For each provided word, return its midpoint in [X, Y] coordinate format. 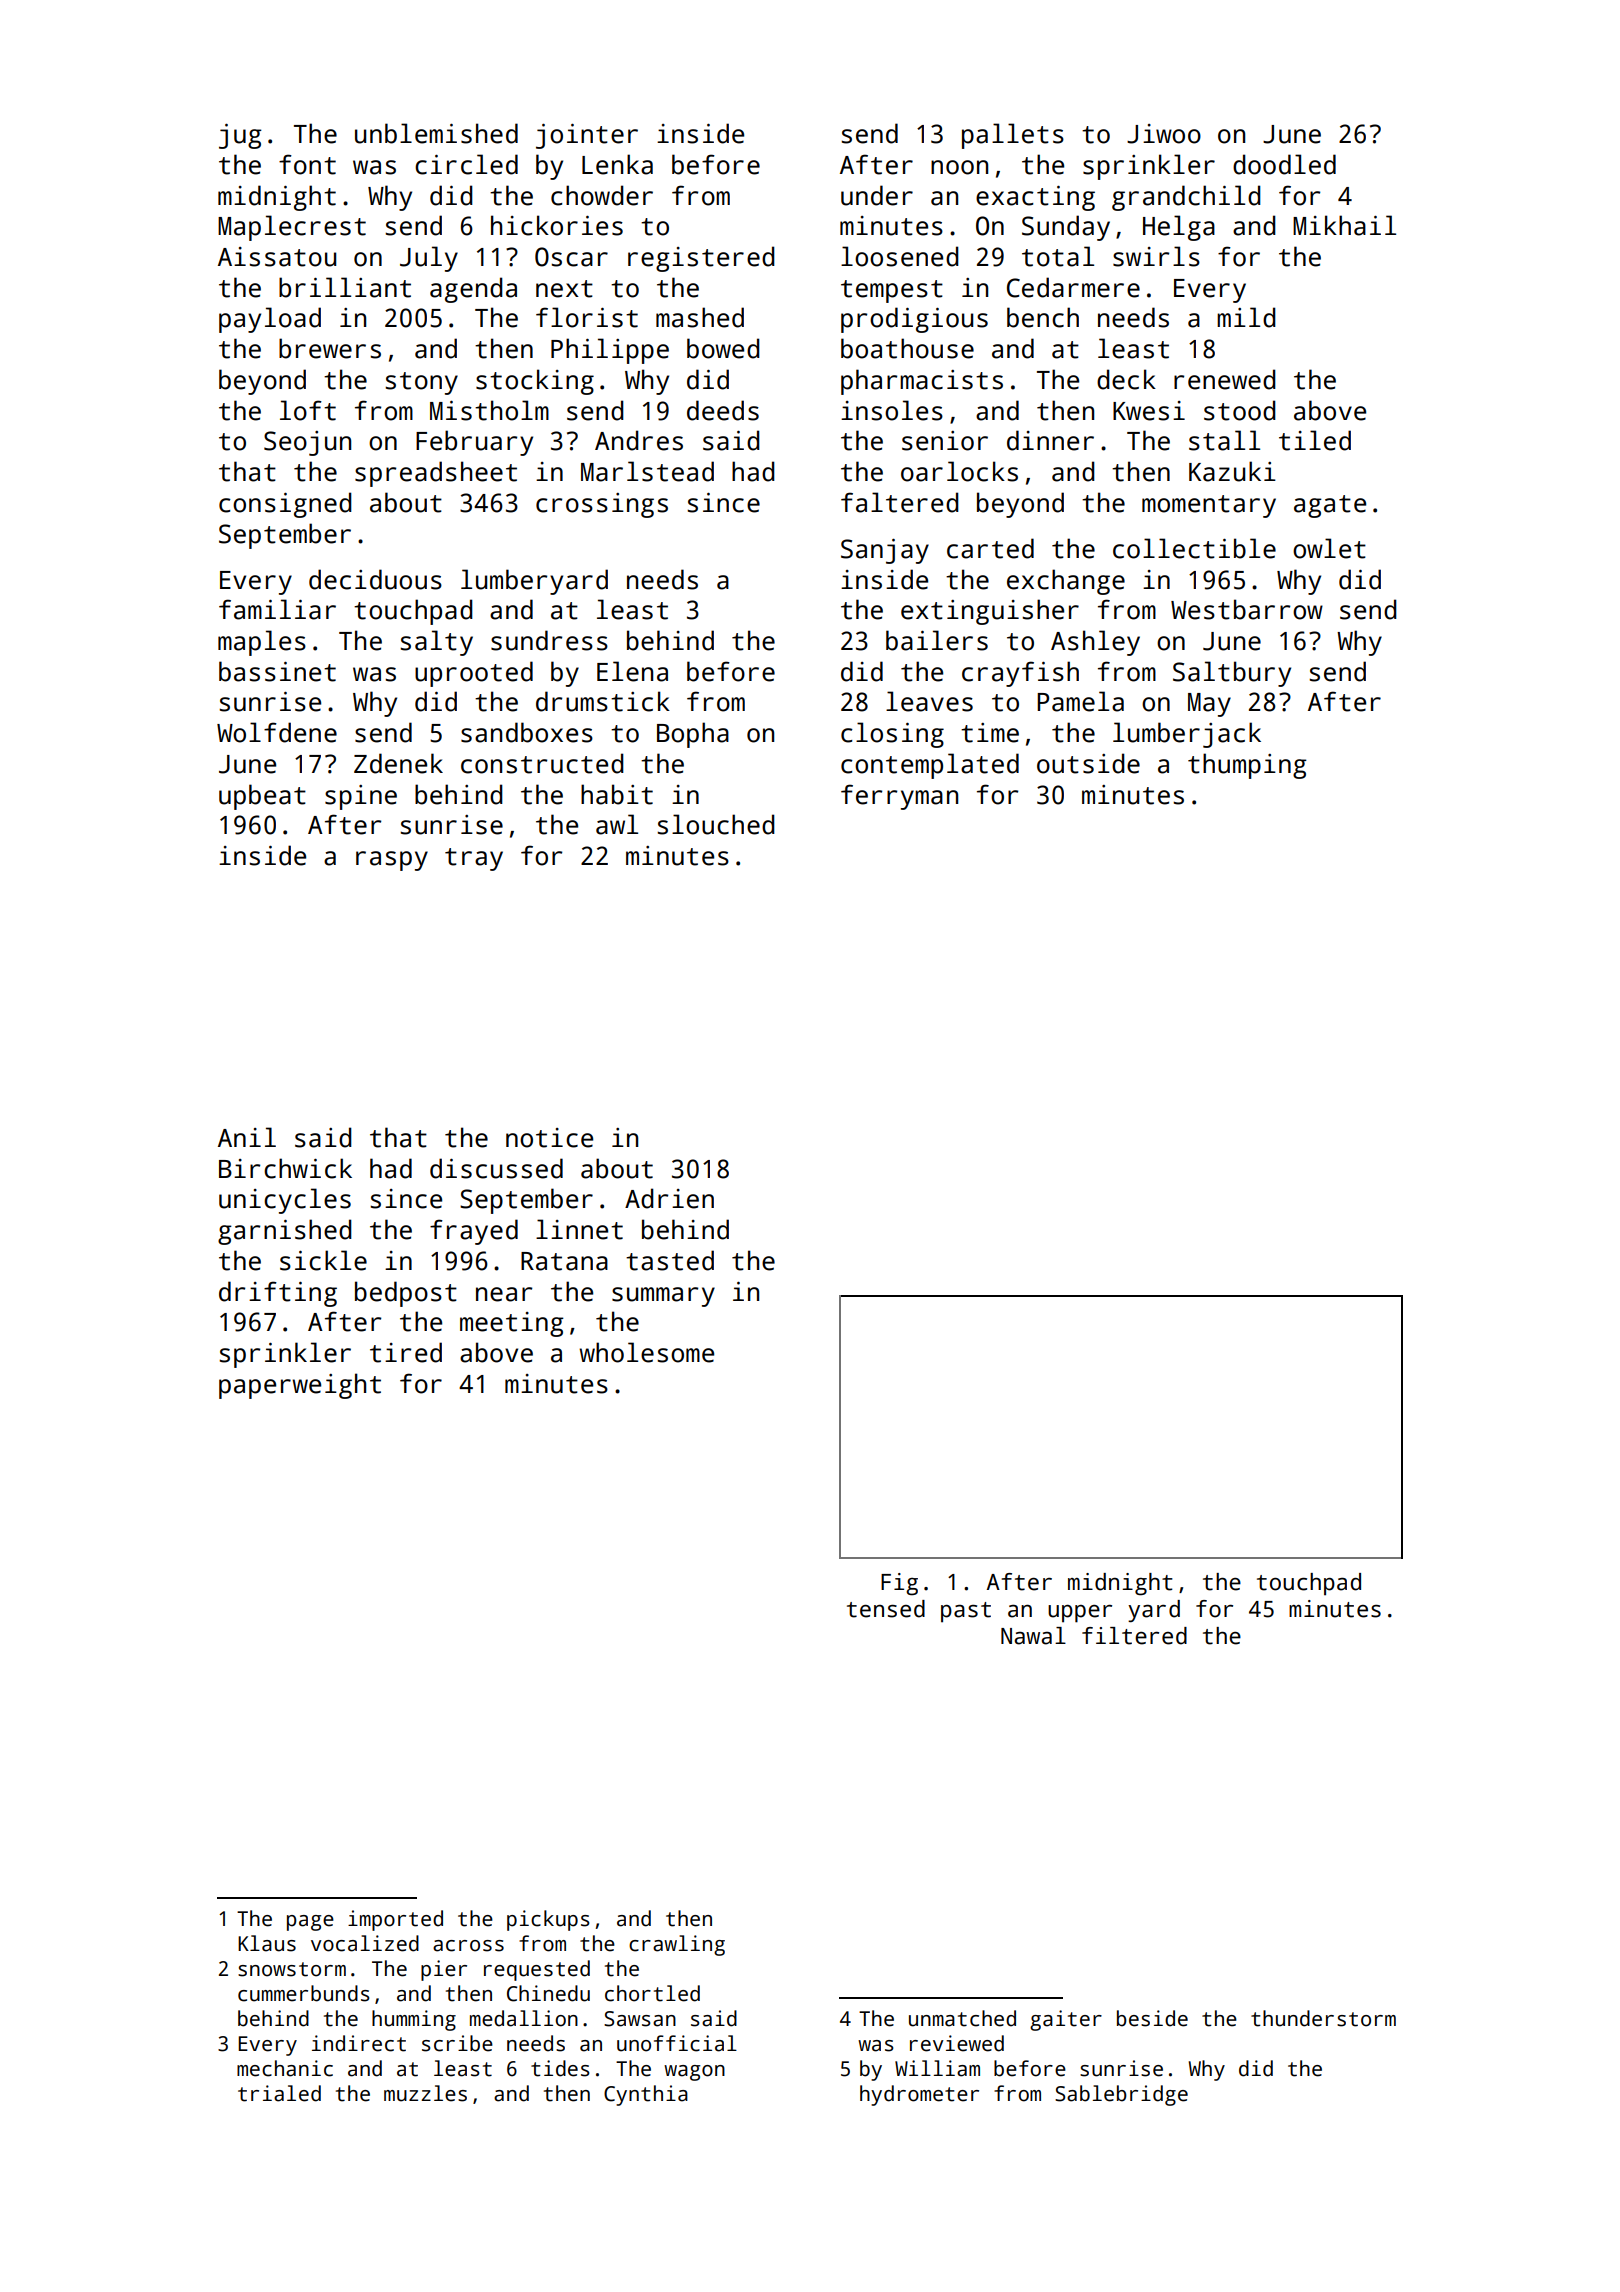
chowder [602, 195]
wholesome [646, 1352]
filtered [1134, 1636]
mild [1246, 317]
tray [474, 859]
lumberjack [1187, 735]
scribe [457, 2043]
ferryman [899, 797]
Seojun [307, 443]
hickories [557, 225]
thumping [1247, 766]
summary [663, 1297]
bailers [937, 640]
